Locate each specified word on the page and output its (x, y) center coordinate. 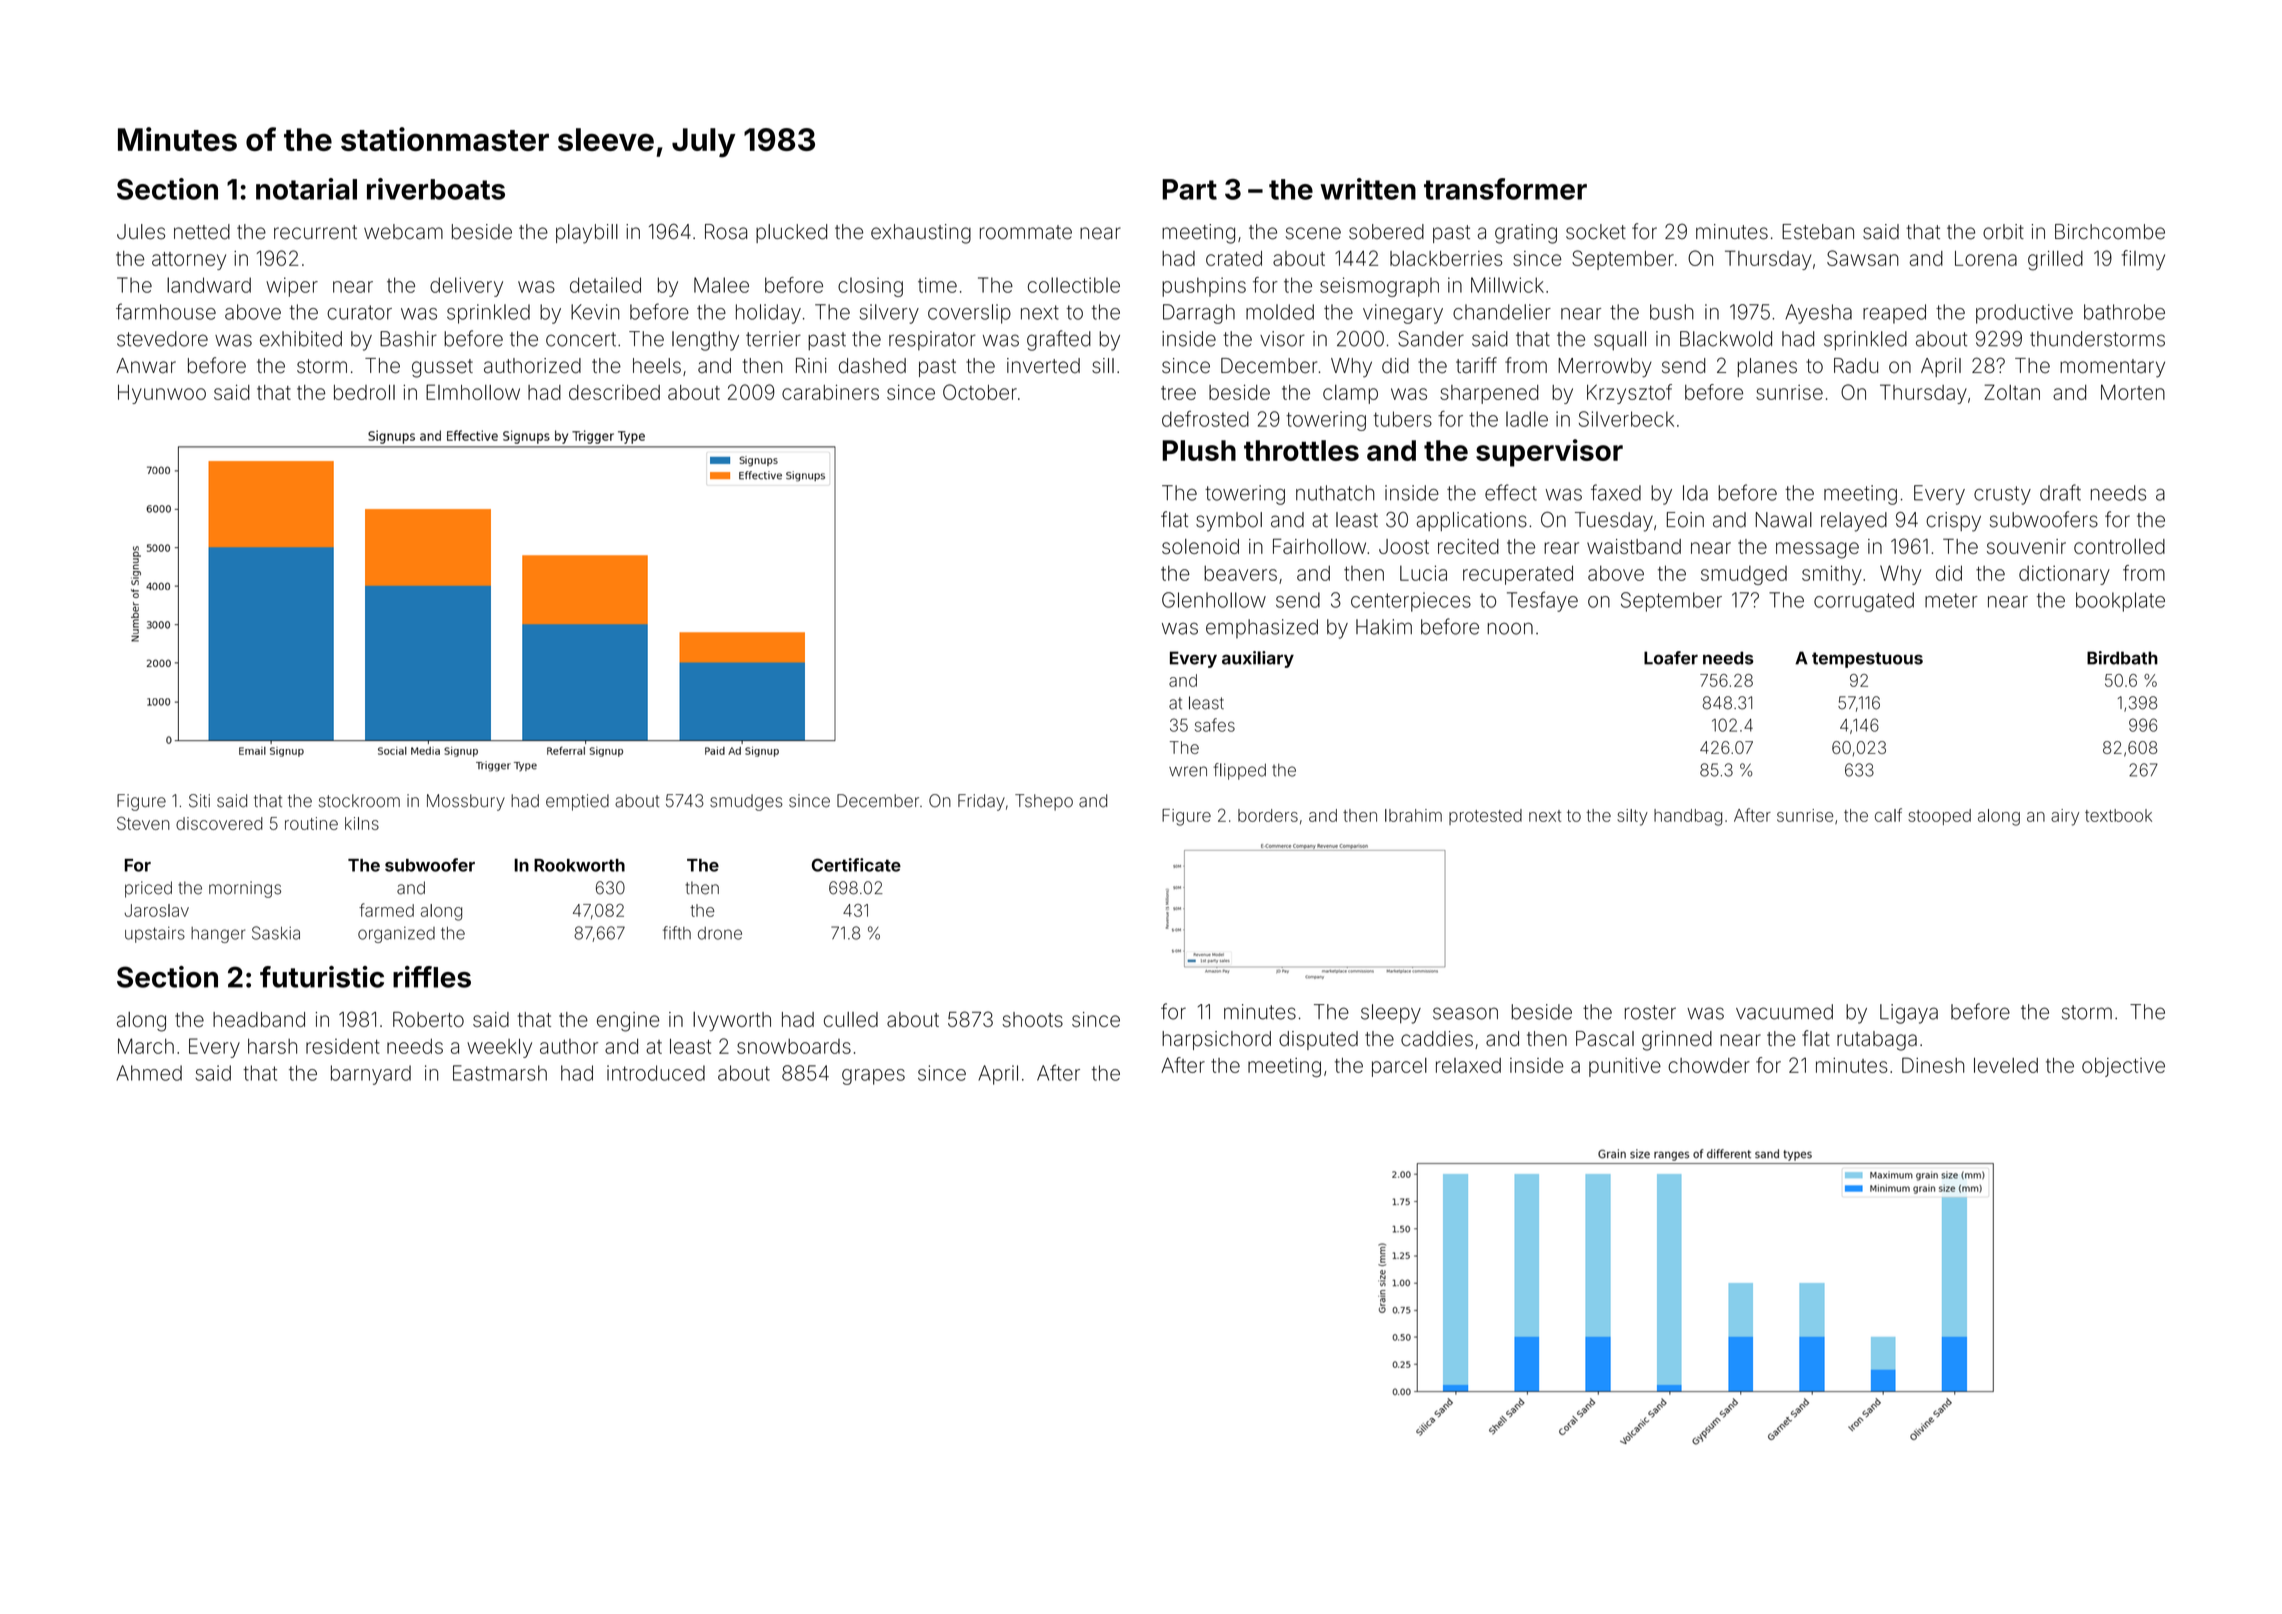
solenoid (1200, 546)
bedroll (364, 392)
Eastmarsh (500, 1073)
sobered (1386, 232)
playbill (587, 234)
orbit (2003, 232)
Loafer (1671, 658)
